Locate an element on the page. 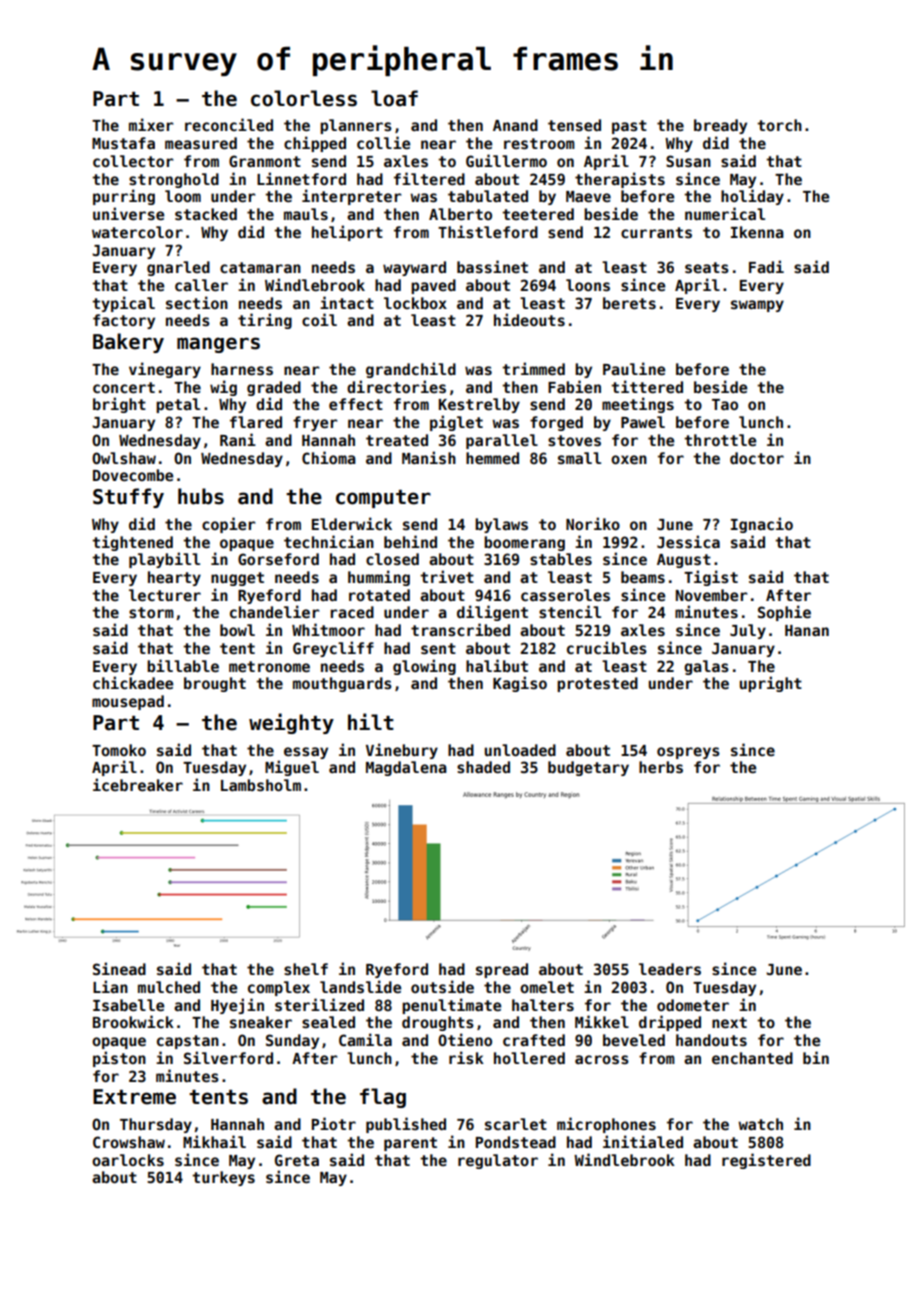  chickadee is located at coordinates (133, 682).
